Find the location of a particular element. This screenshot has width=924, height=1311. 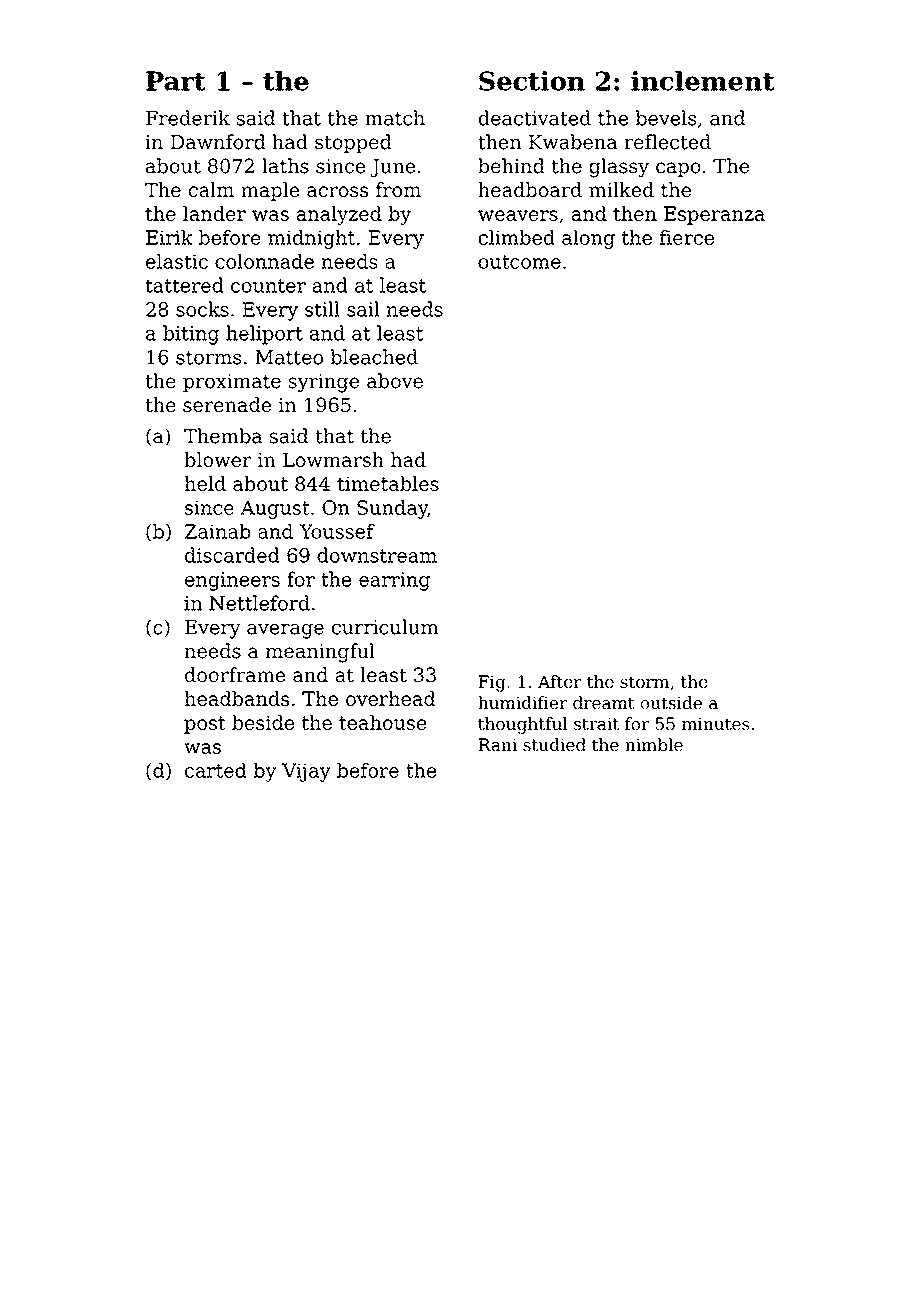

above is located at coordinates (395, 381).
